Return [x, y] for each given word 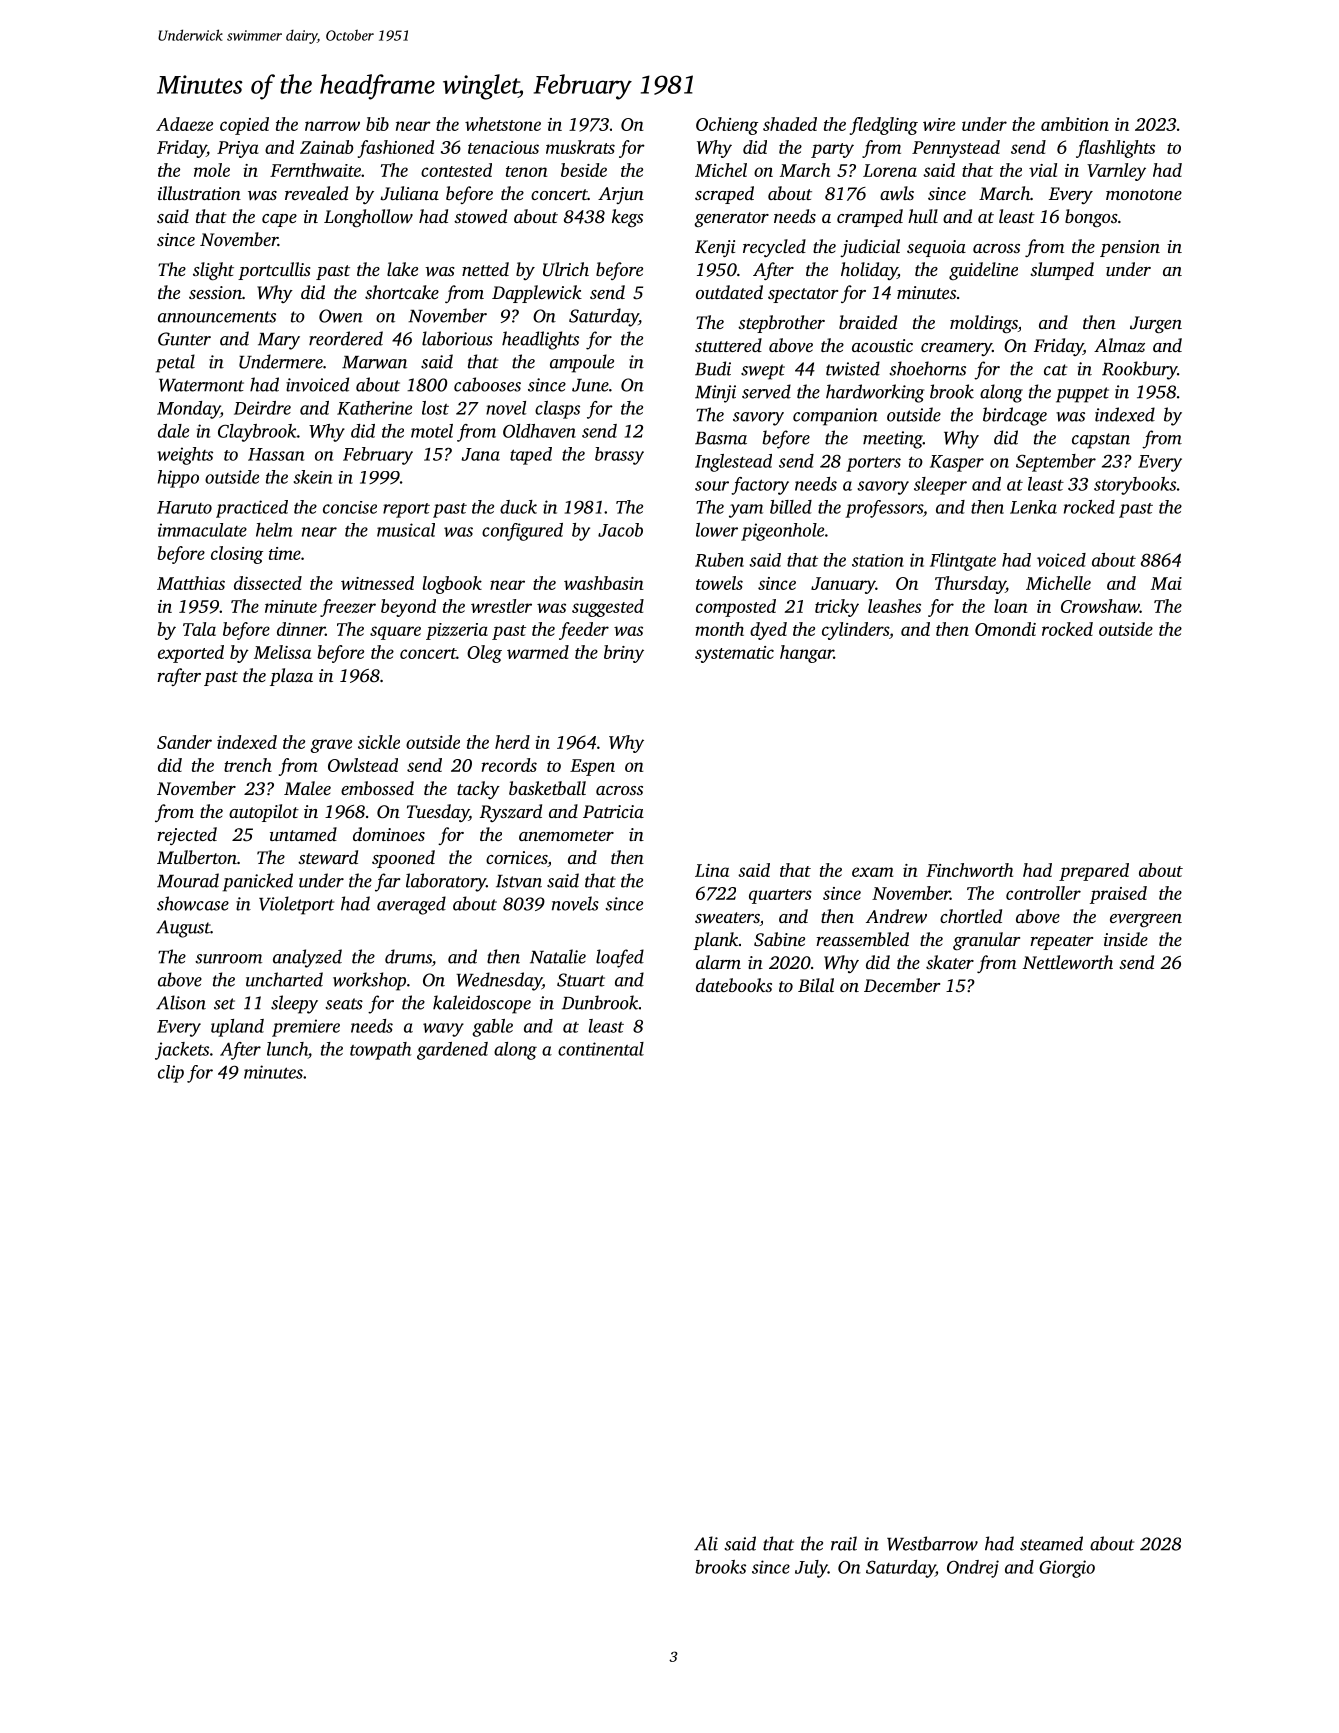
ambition [1075, 124]
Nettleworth [1068, 962]
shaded [790, 124]
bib [377, 124]
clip [171, 1074]
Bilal [816, 985]
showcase [193, 903]
